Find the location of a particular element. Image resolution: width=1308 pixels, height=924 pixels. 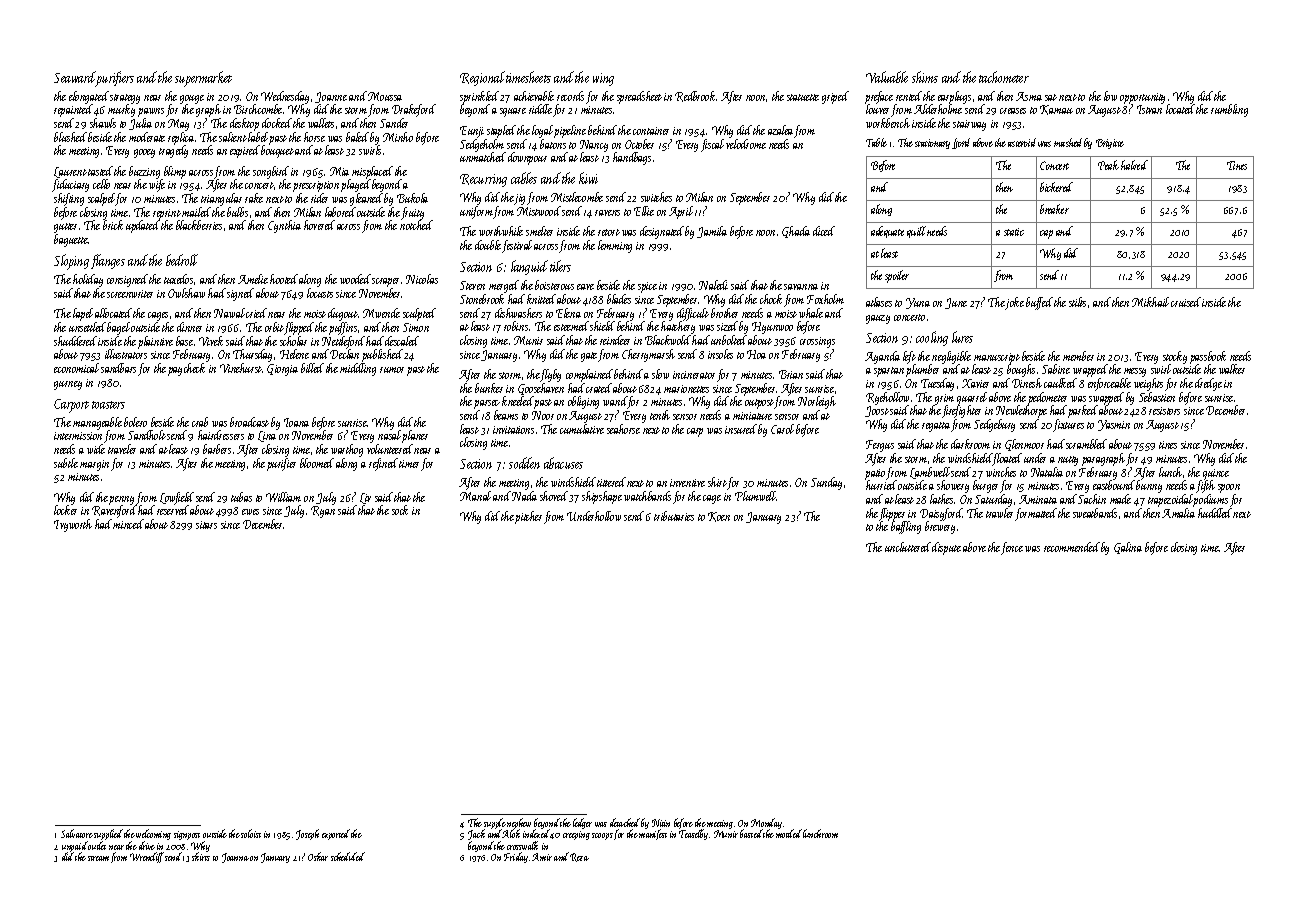

crated is located at coordinates (599, 388).
